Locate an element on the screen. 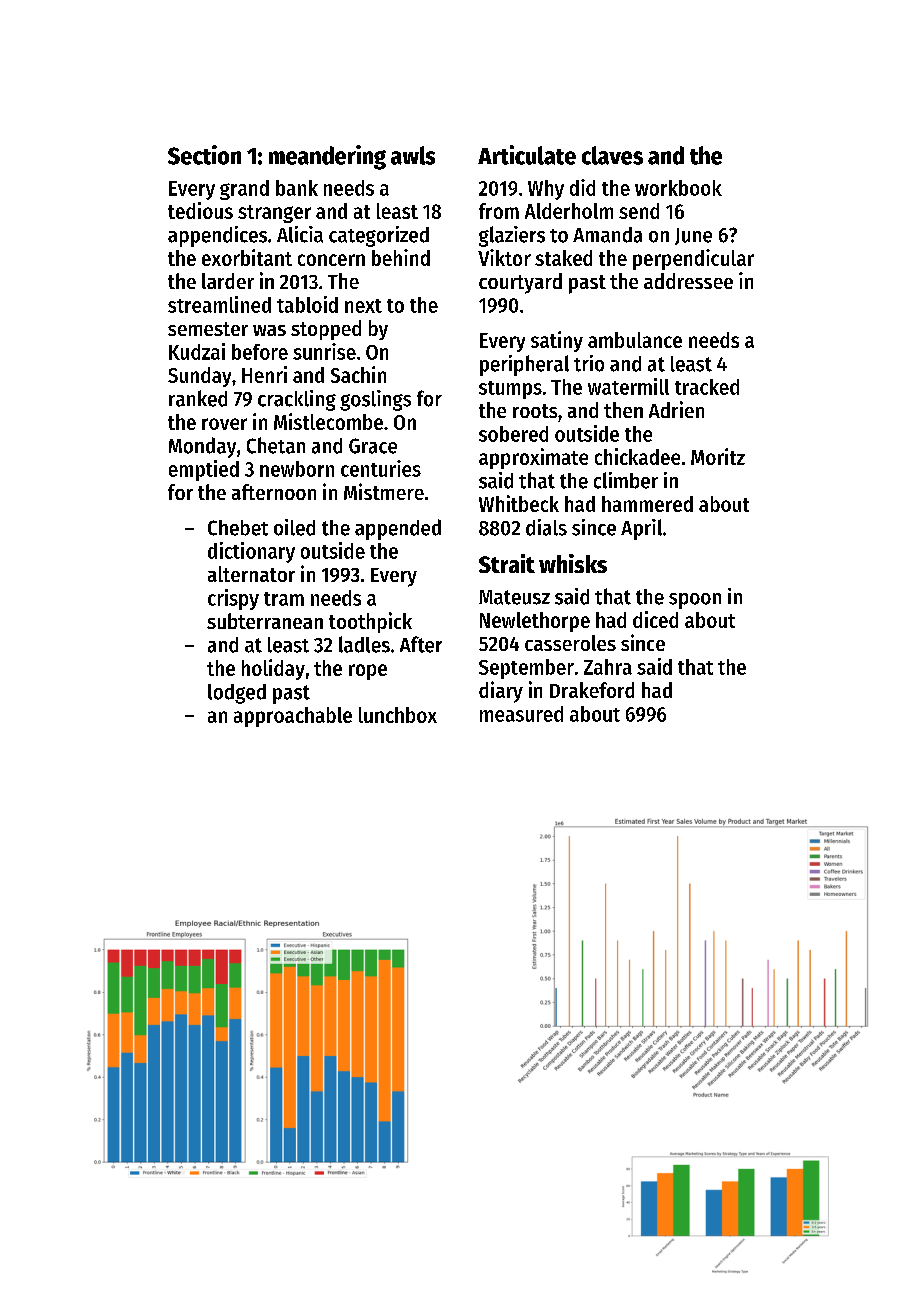 This screenshot has height=1311, width=924. Articulate is located at coordinates (527, 155).
